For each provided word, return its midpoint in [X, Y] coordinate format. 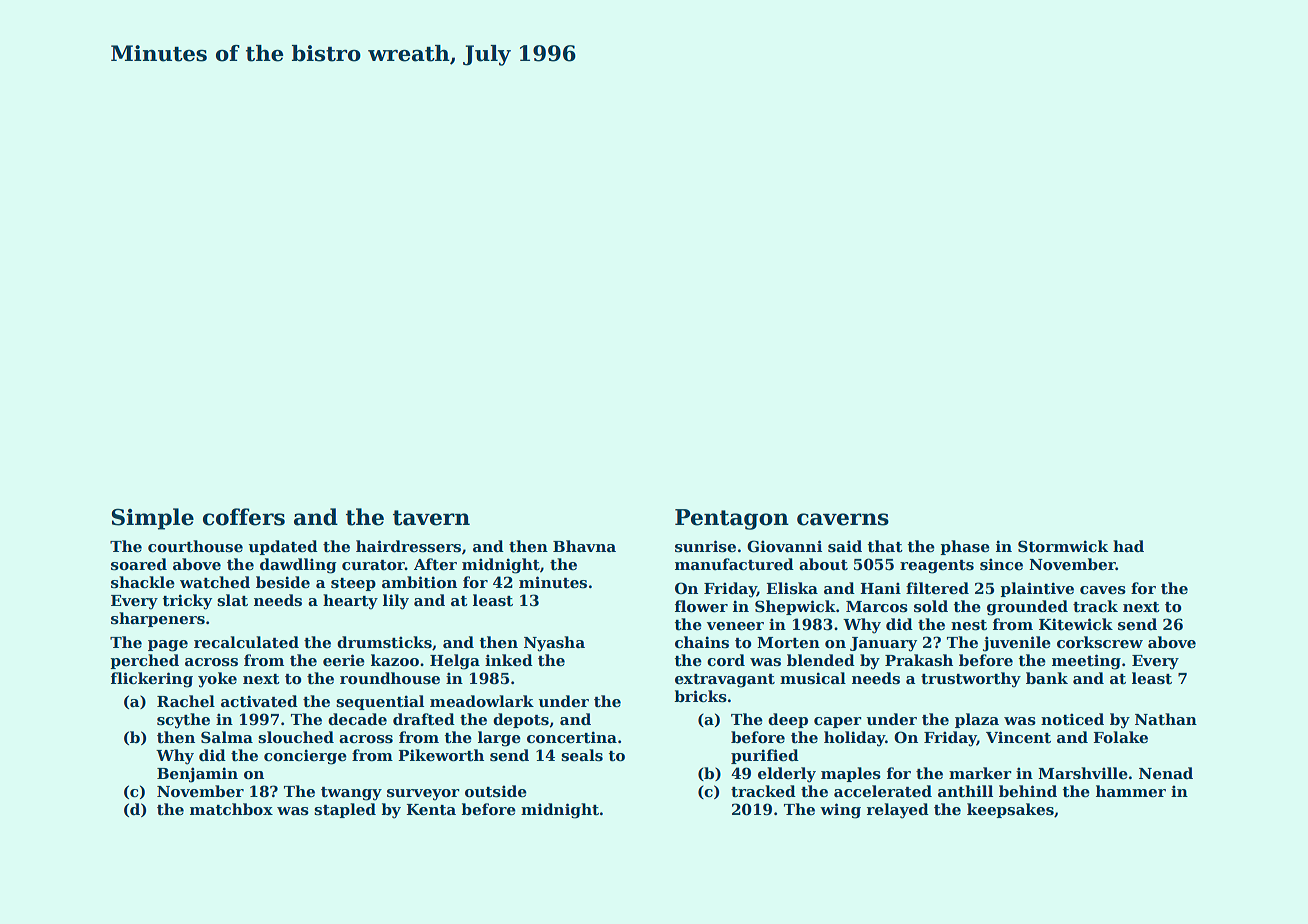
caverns [843, 519]
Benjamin [197, 775]
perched [144, 661]
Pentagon [732, 519]
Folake [1120, 737]
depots [521, 720]
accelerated [883, 791]
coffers [244, 517]
